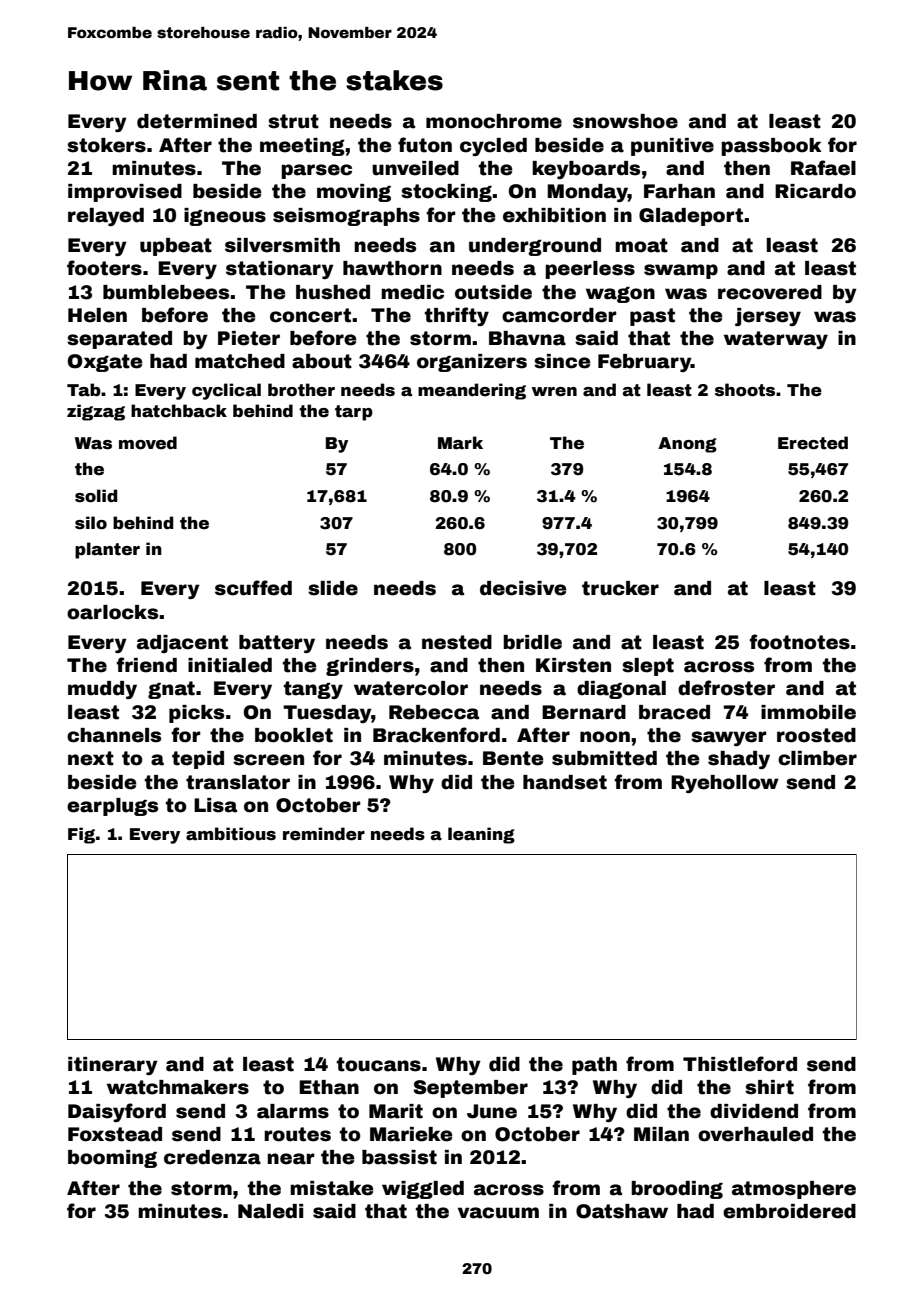 This screenshot has width=924, height=1311. Describe the element at coordinates (97, 315) in the screenshot. I see `Helen` at that location.
